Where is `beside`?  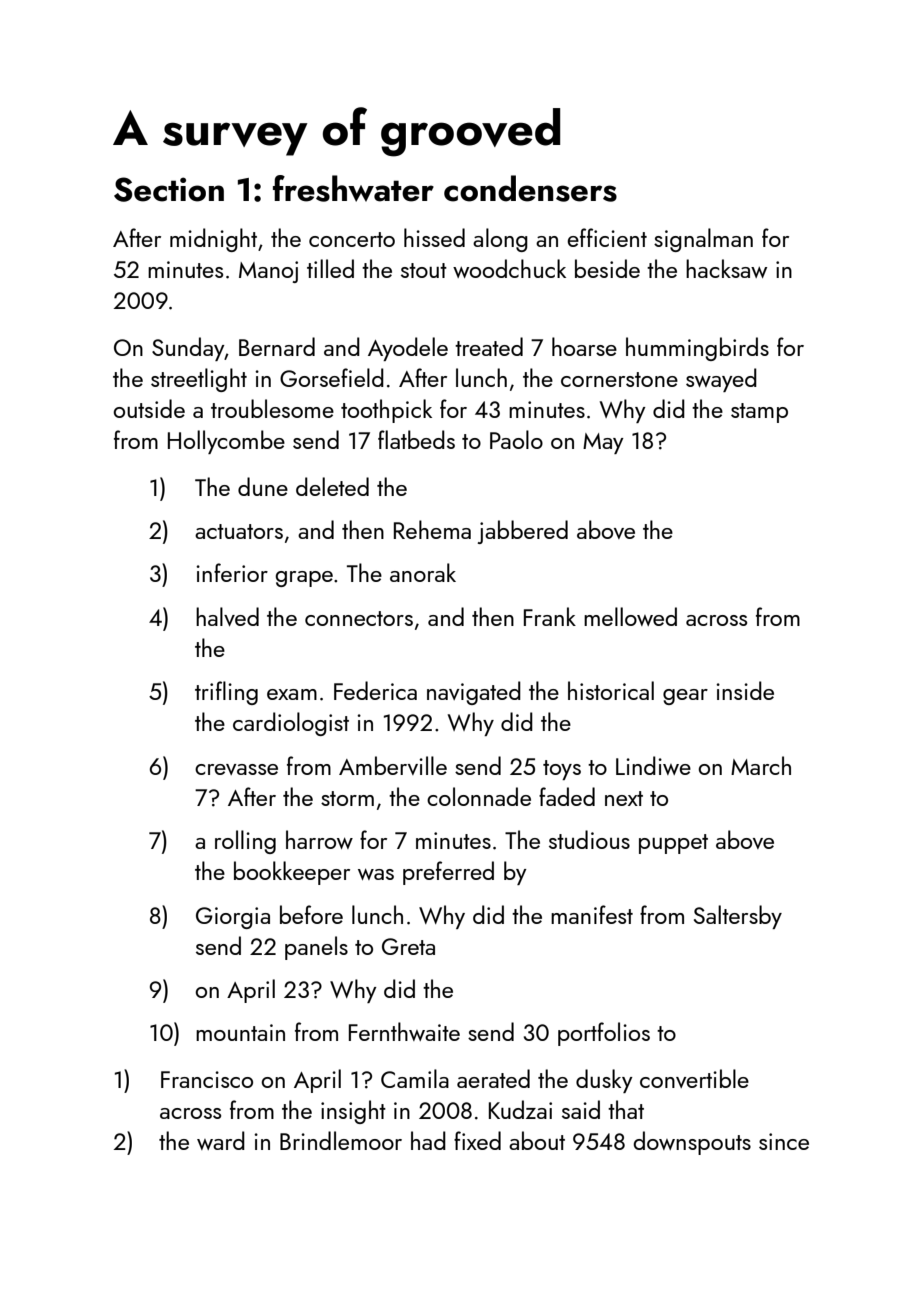 beside is located at coordinates (607, 268).
